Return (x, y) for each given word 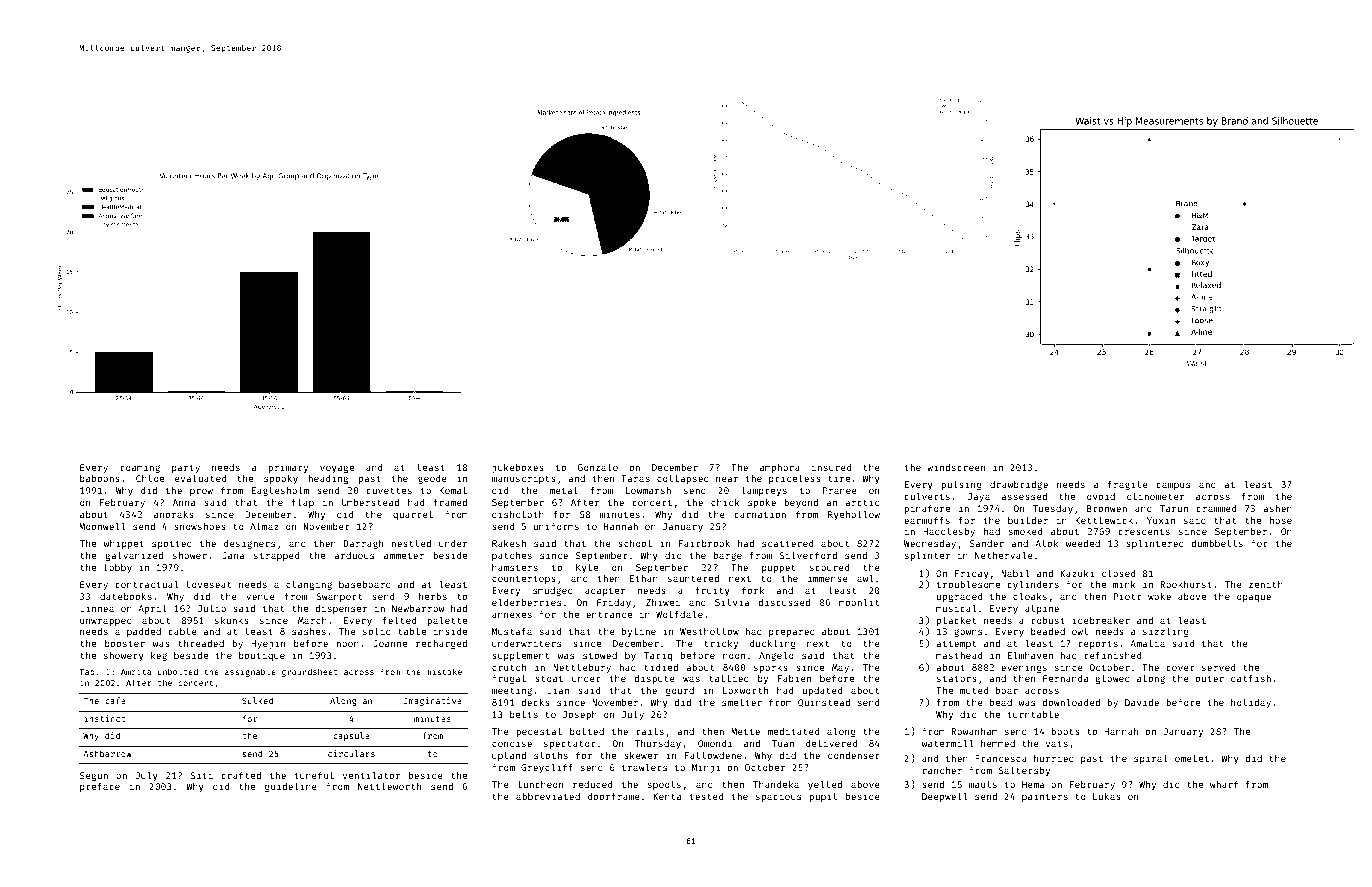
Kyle (587, 568)
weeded (1083, 543)
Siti (202, 775)
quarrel (413, 515)
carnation (760, 514)
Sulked (257, 700)
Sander (987, 543)
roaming (140, 468)
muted (974, 690)
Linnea (97, 608)
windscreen (956, 467)
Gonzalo (597, 467)
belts (524, 714)
